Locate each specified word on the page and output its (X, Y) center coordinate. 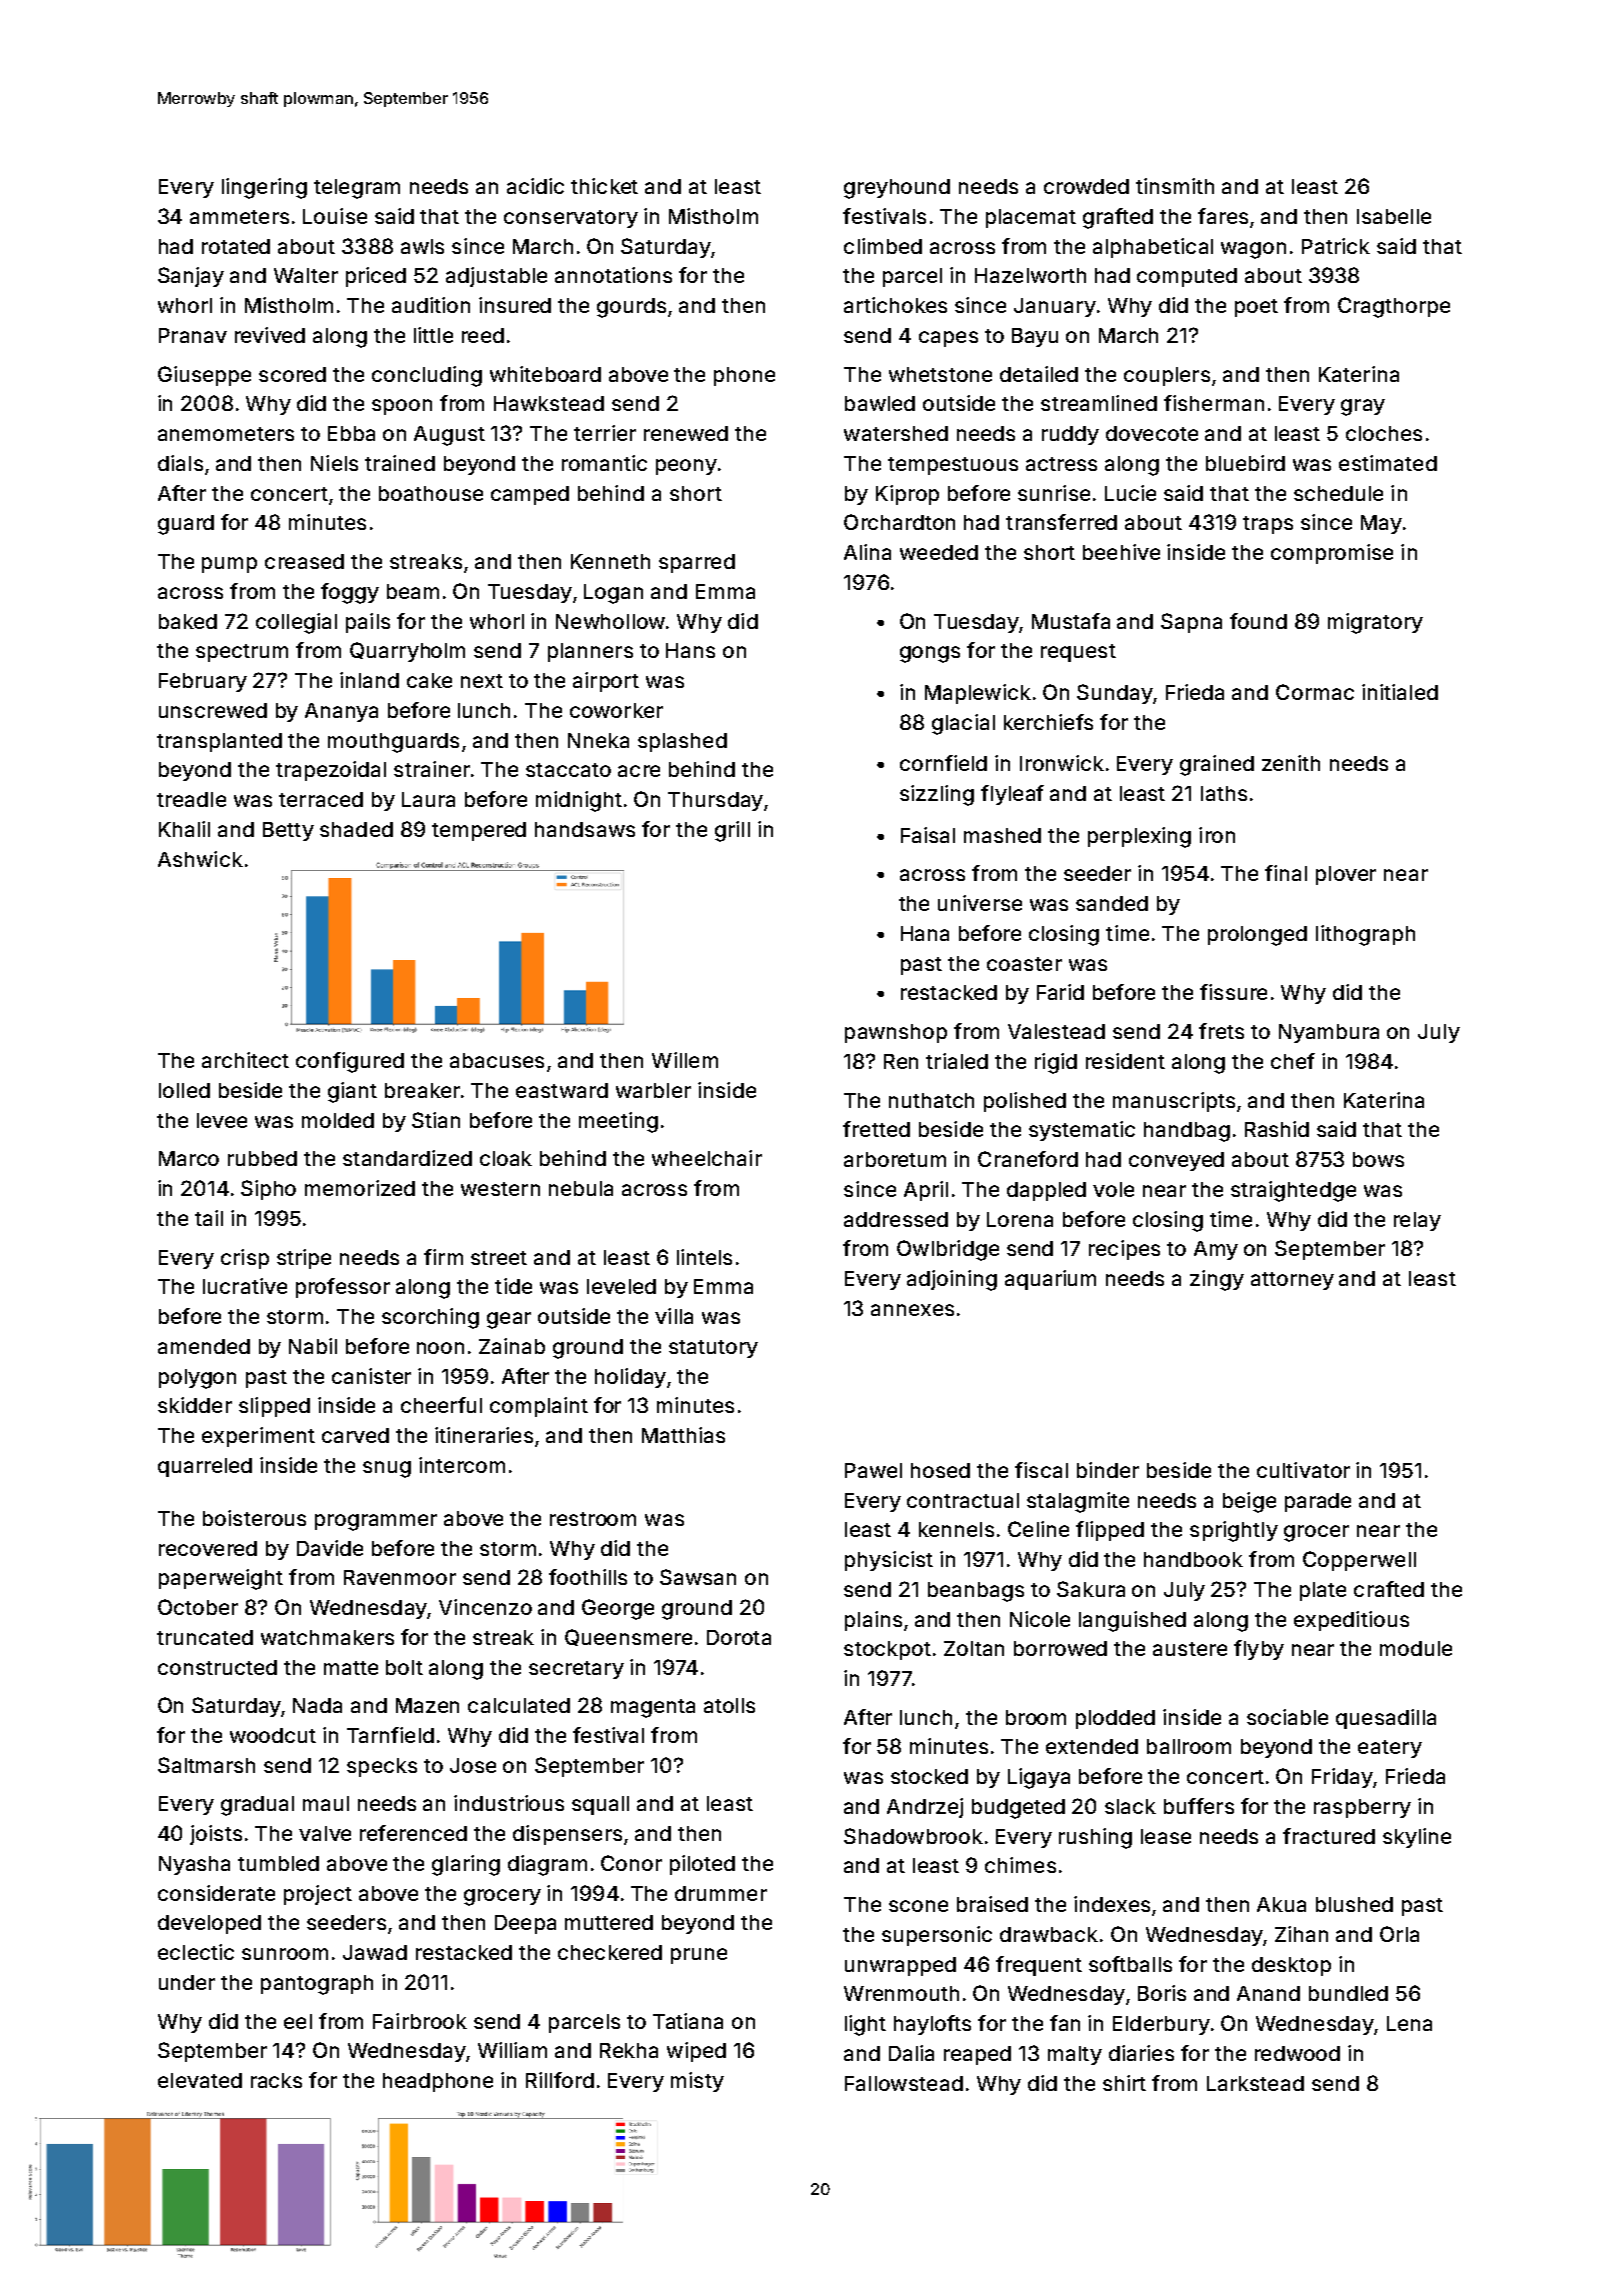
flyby (1259, 1650)
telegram (357, 189)
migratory (1375, 623)
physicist (889, 1561)
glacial (963, 724)
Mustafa (1071, 621)
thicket (604, 186)
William (512, 2050)
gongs (930, 654)
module (1416, 1648)
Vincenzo (485, 1607)
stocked (929, 1776)
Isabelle (1394, 216)
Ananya (341, 712)
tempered (479, 831)
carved (355, 1435)
